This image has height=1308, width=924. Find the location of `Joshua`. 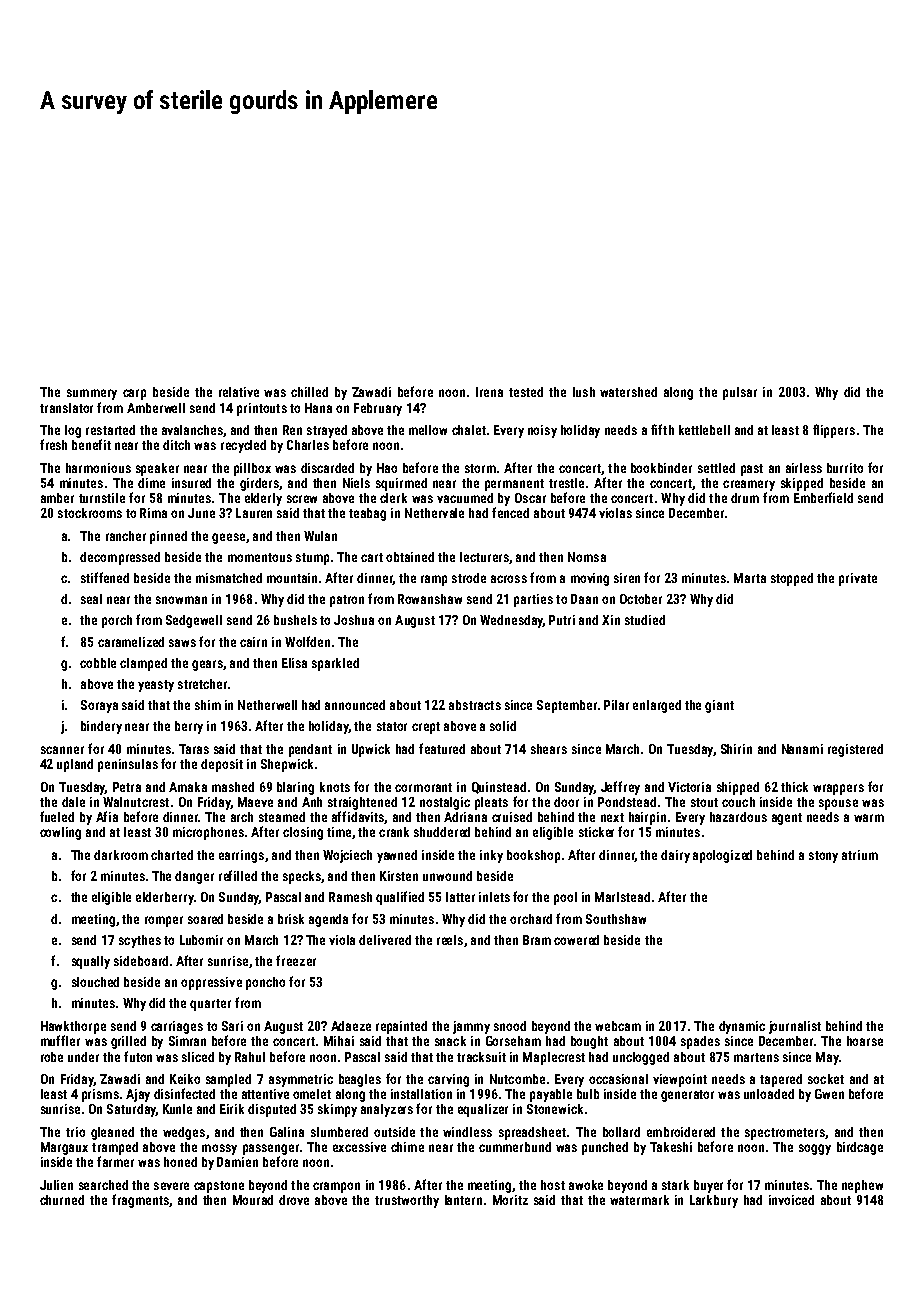

Joshua is located at coordinates (354, 620).
